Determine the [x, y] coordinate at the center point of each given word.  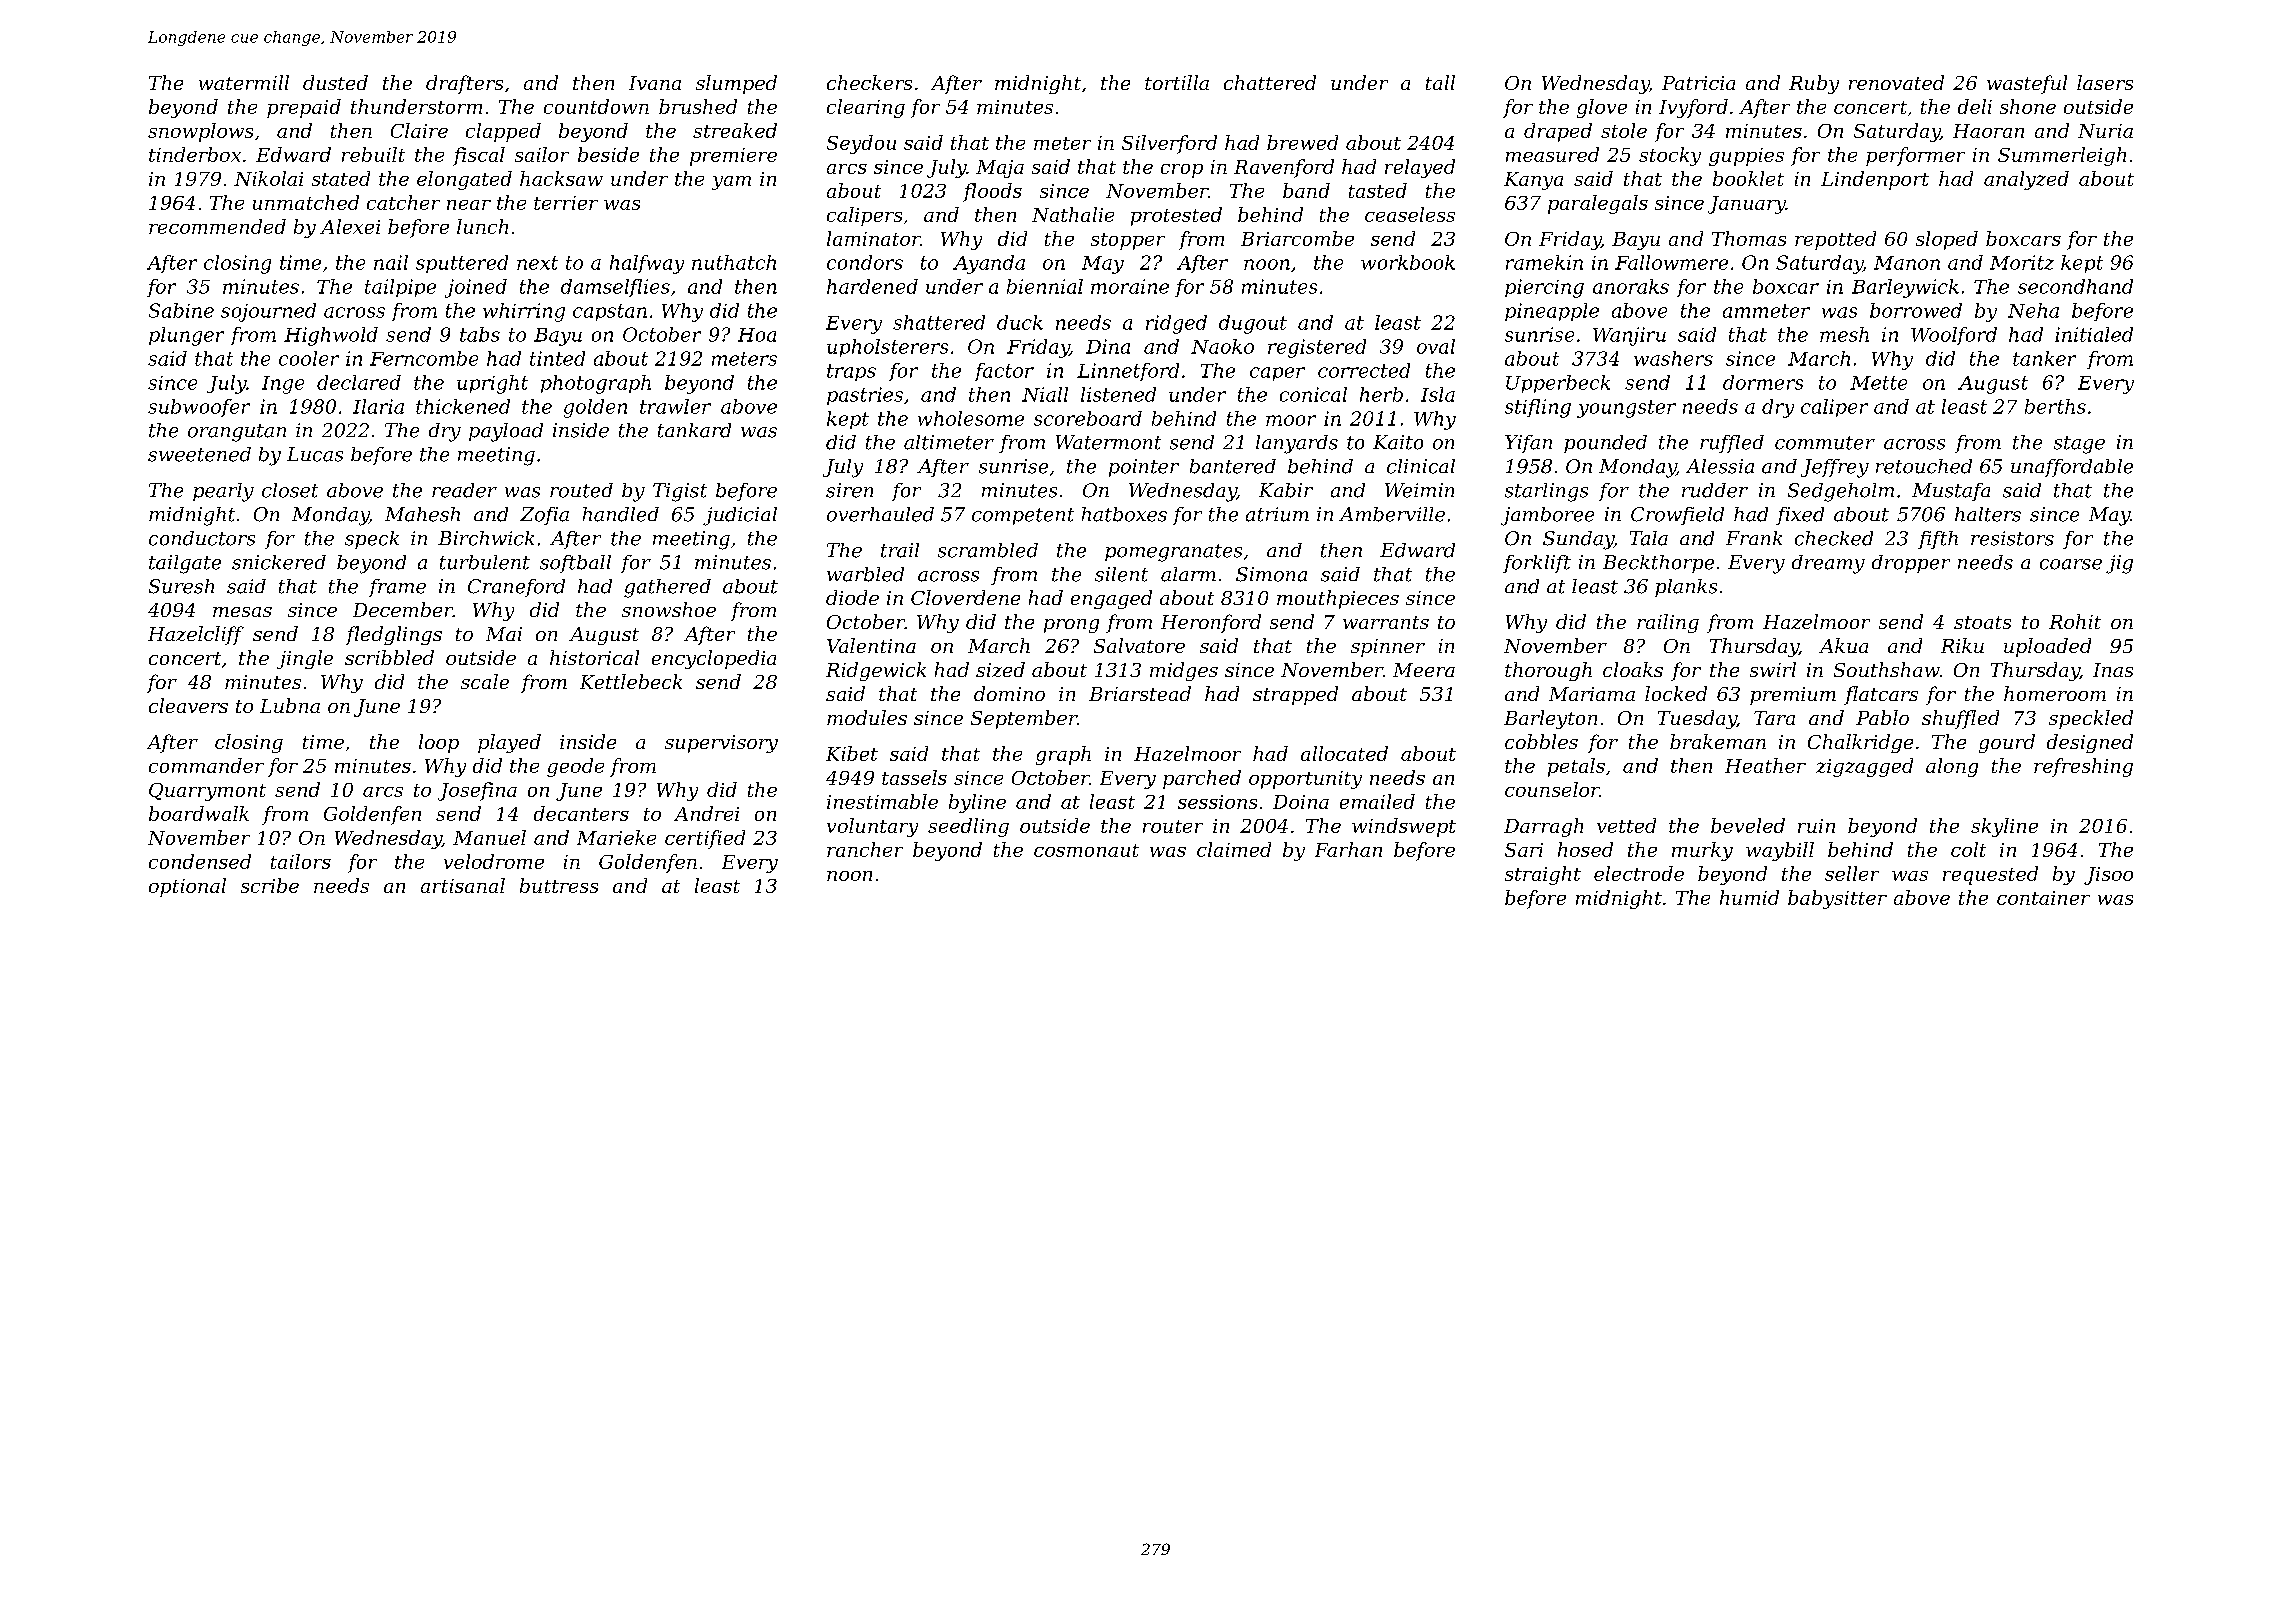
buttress [559, 885]
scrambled [988, 550]
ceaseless [1410, 214]
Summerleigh [2062, 156]
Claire [419, 130]
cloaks [1633, 669]
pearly [223, 492]
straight [1543, 875]
